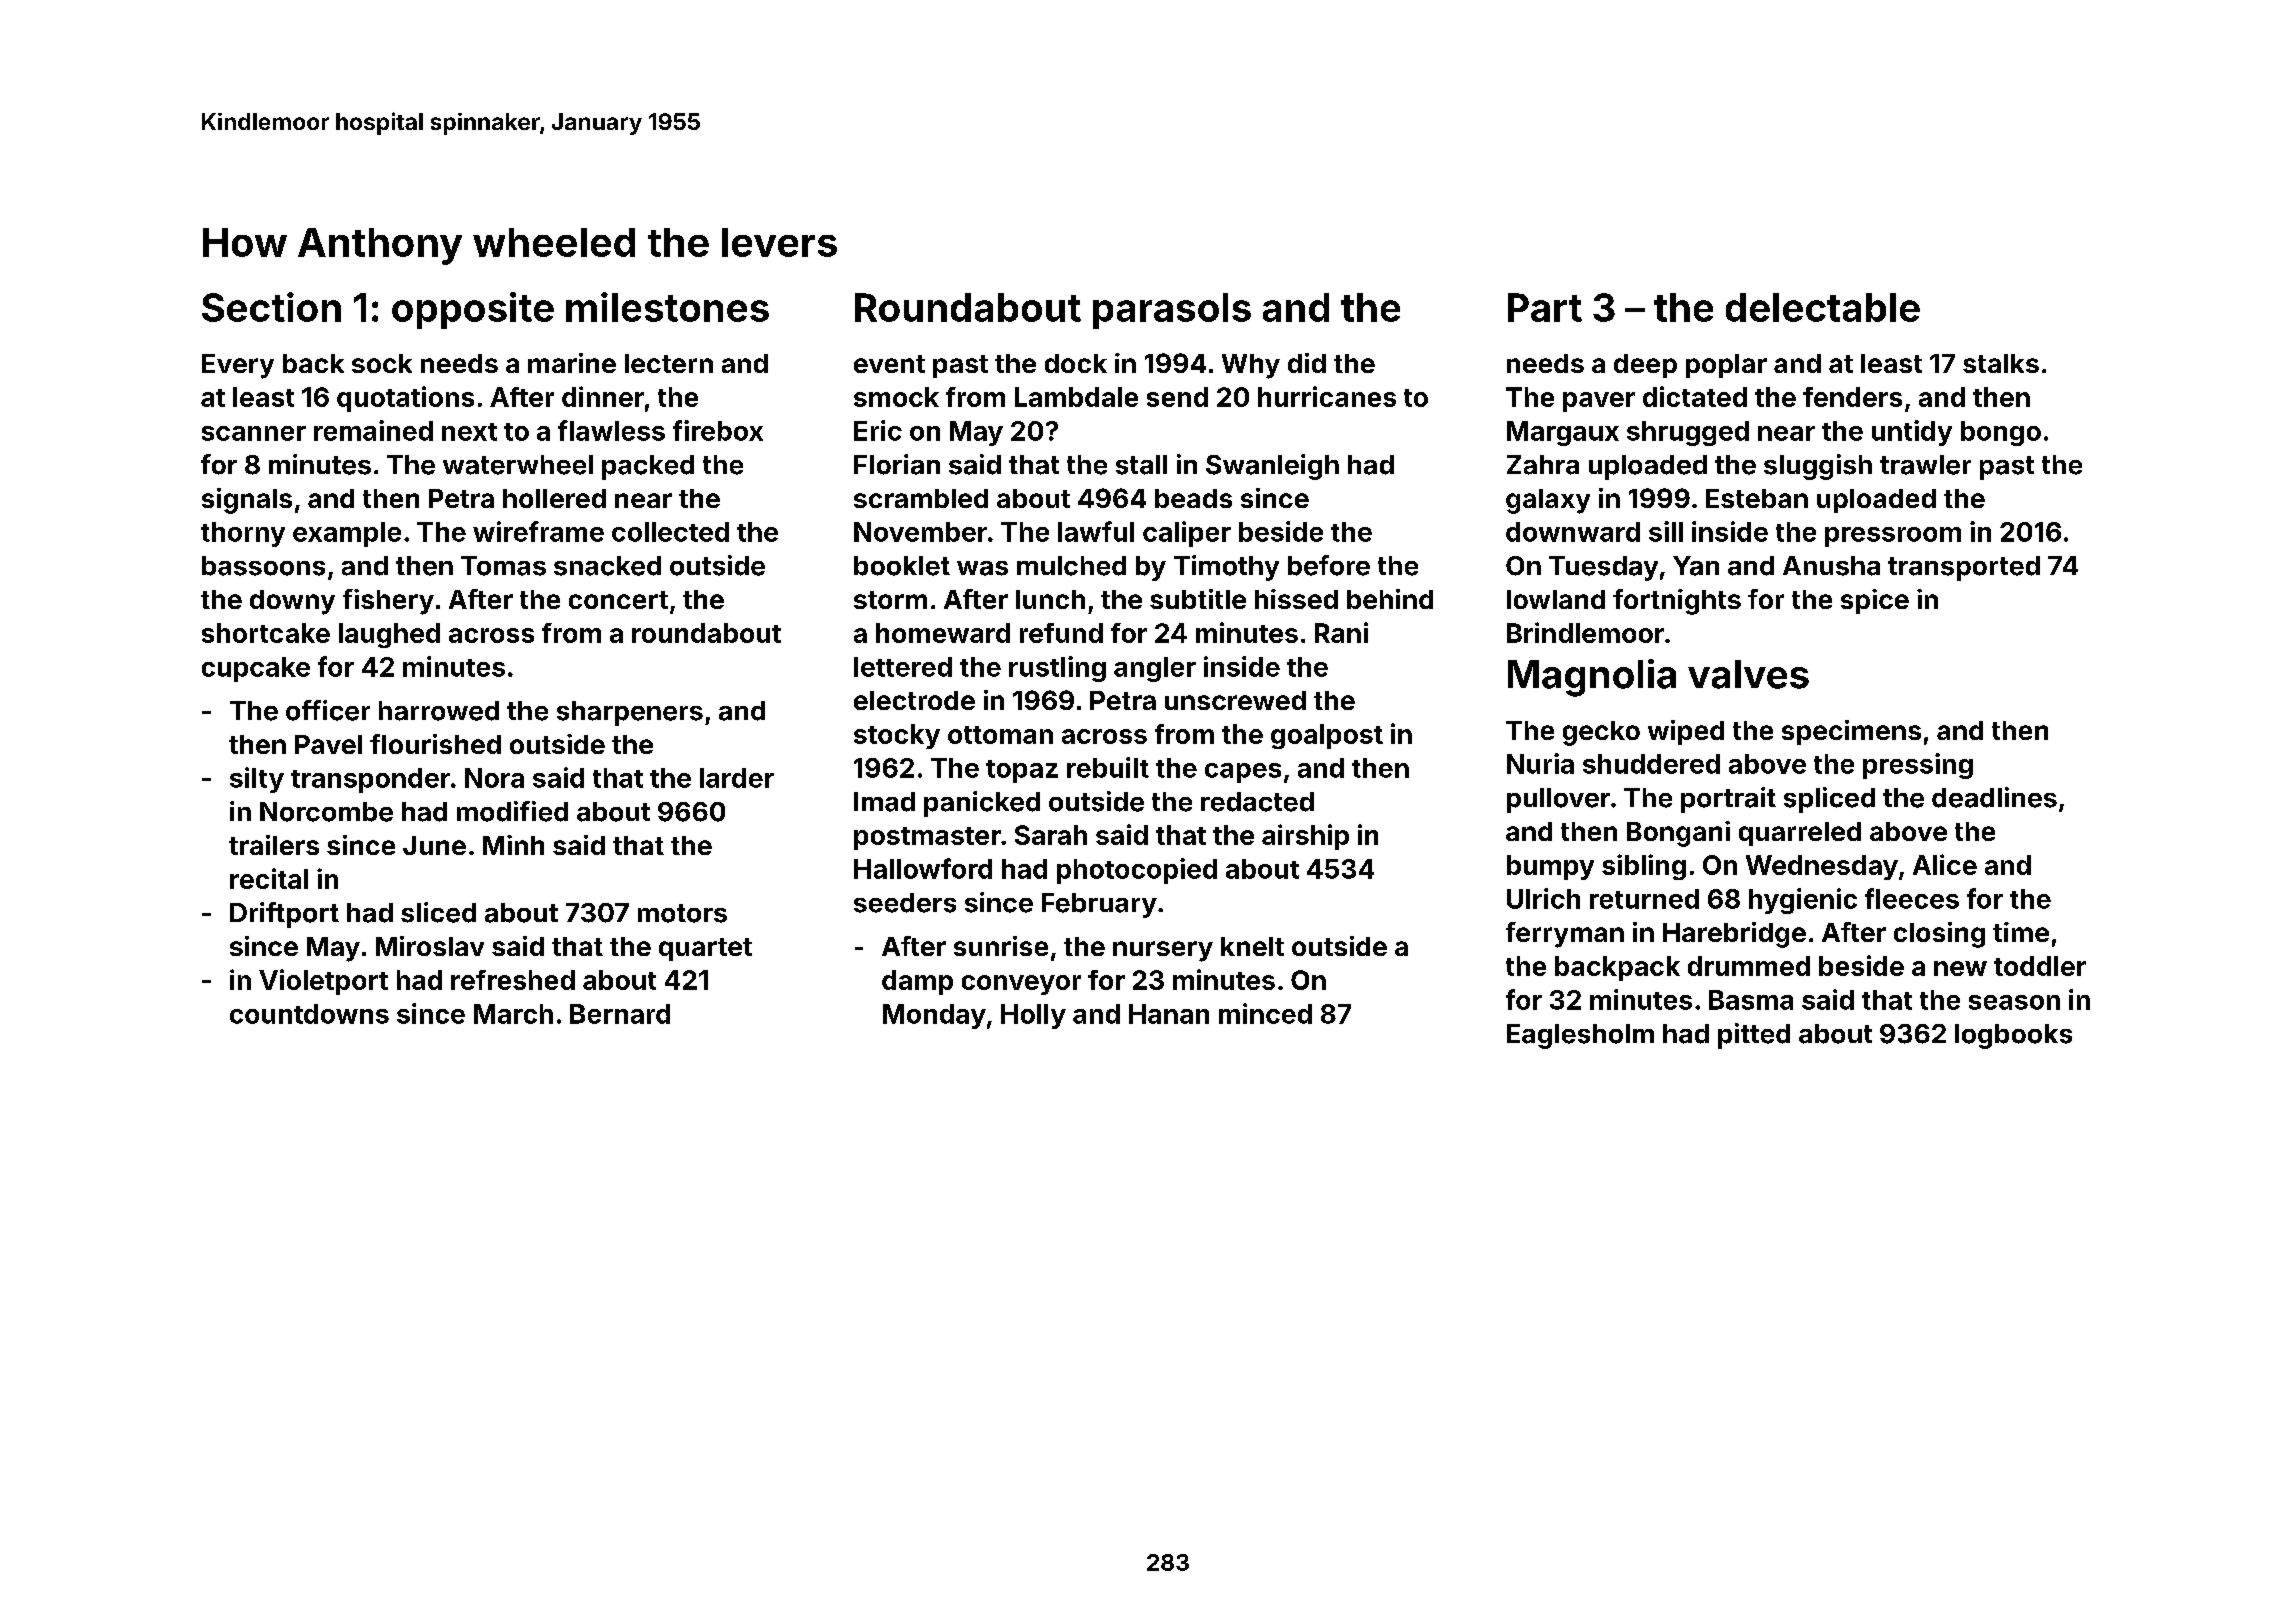 The image size is (2292, 1620). I want to click on lowland, so click(1556, 599).
